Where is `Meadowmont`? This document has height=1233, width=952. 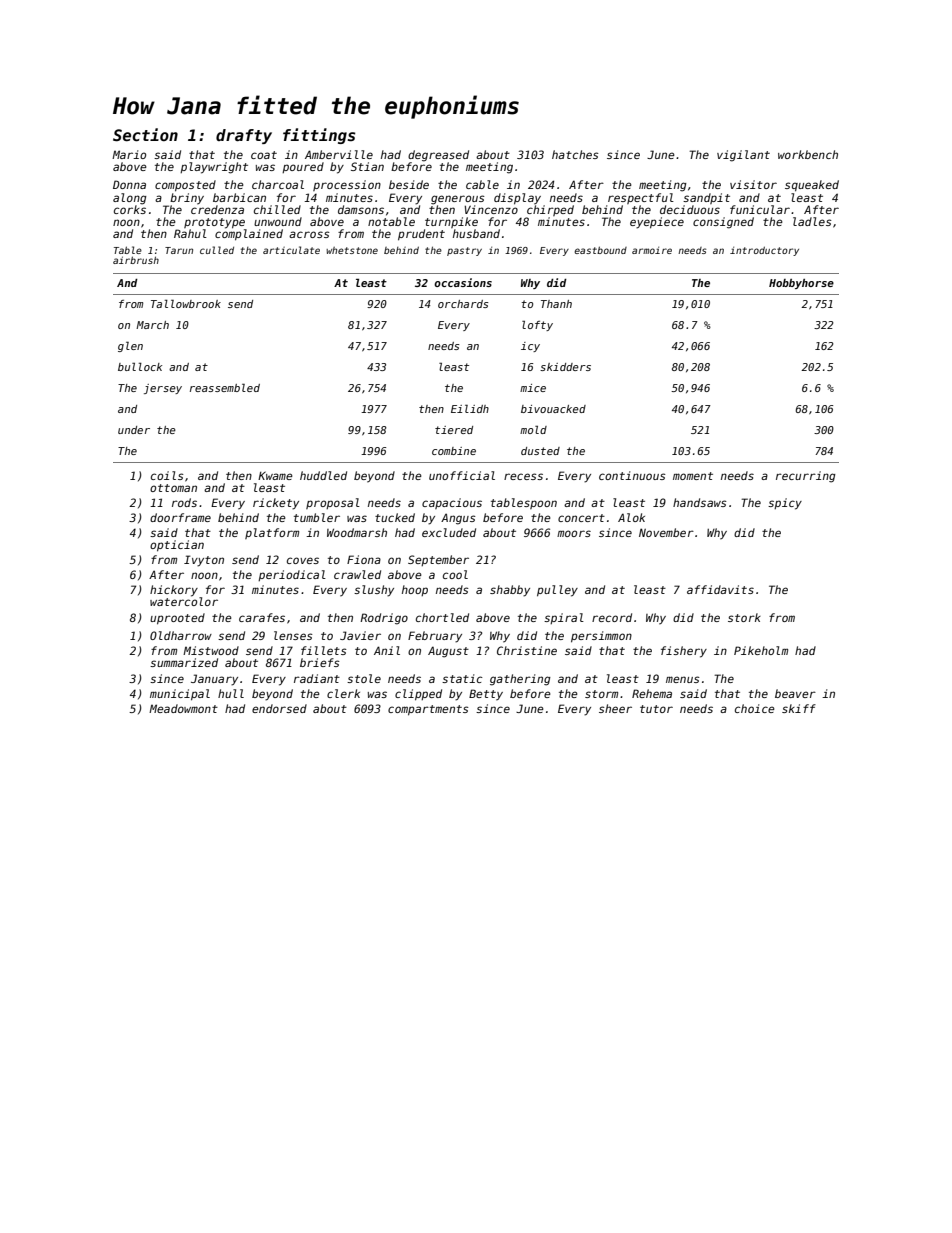
Meadowmont is located at coordinates (183, 708).
